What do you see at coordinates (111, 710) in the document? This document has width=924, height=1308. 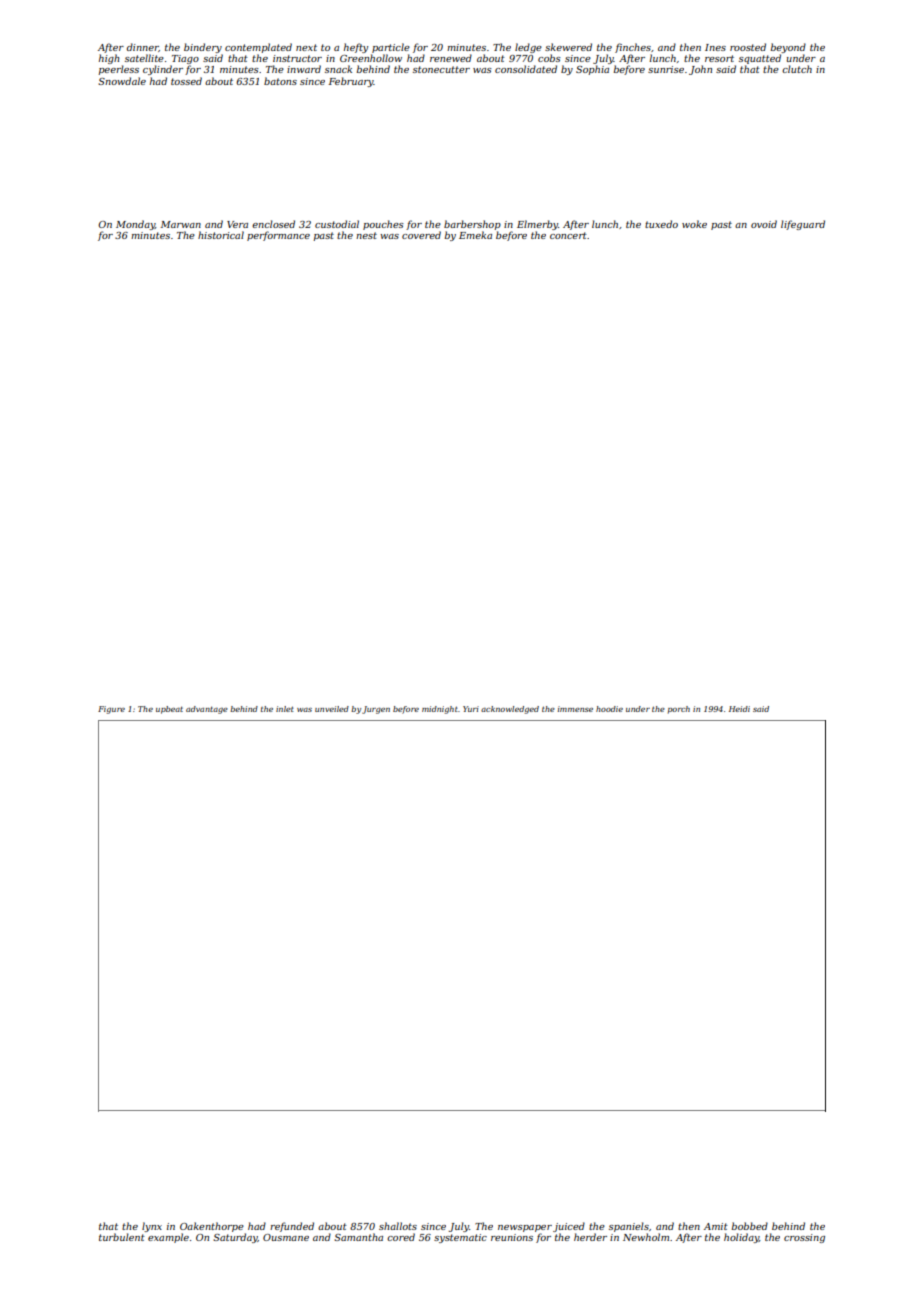 I see `Figure` at bounding box center [111, 710].
